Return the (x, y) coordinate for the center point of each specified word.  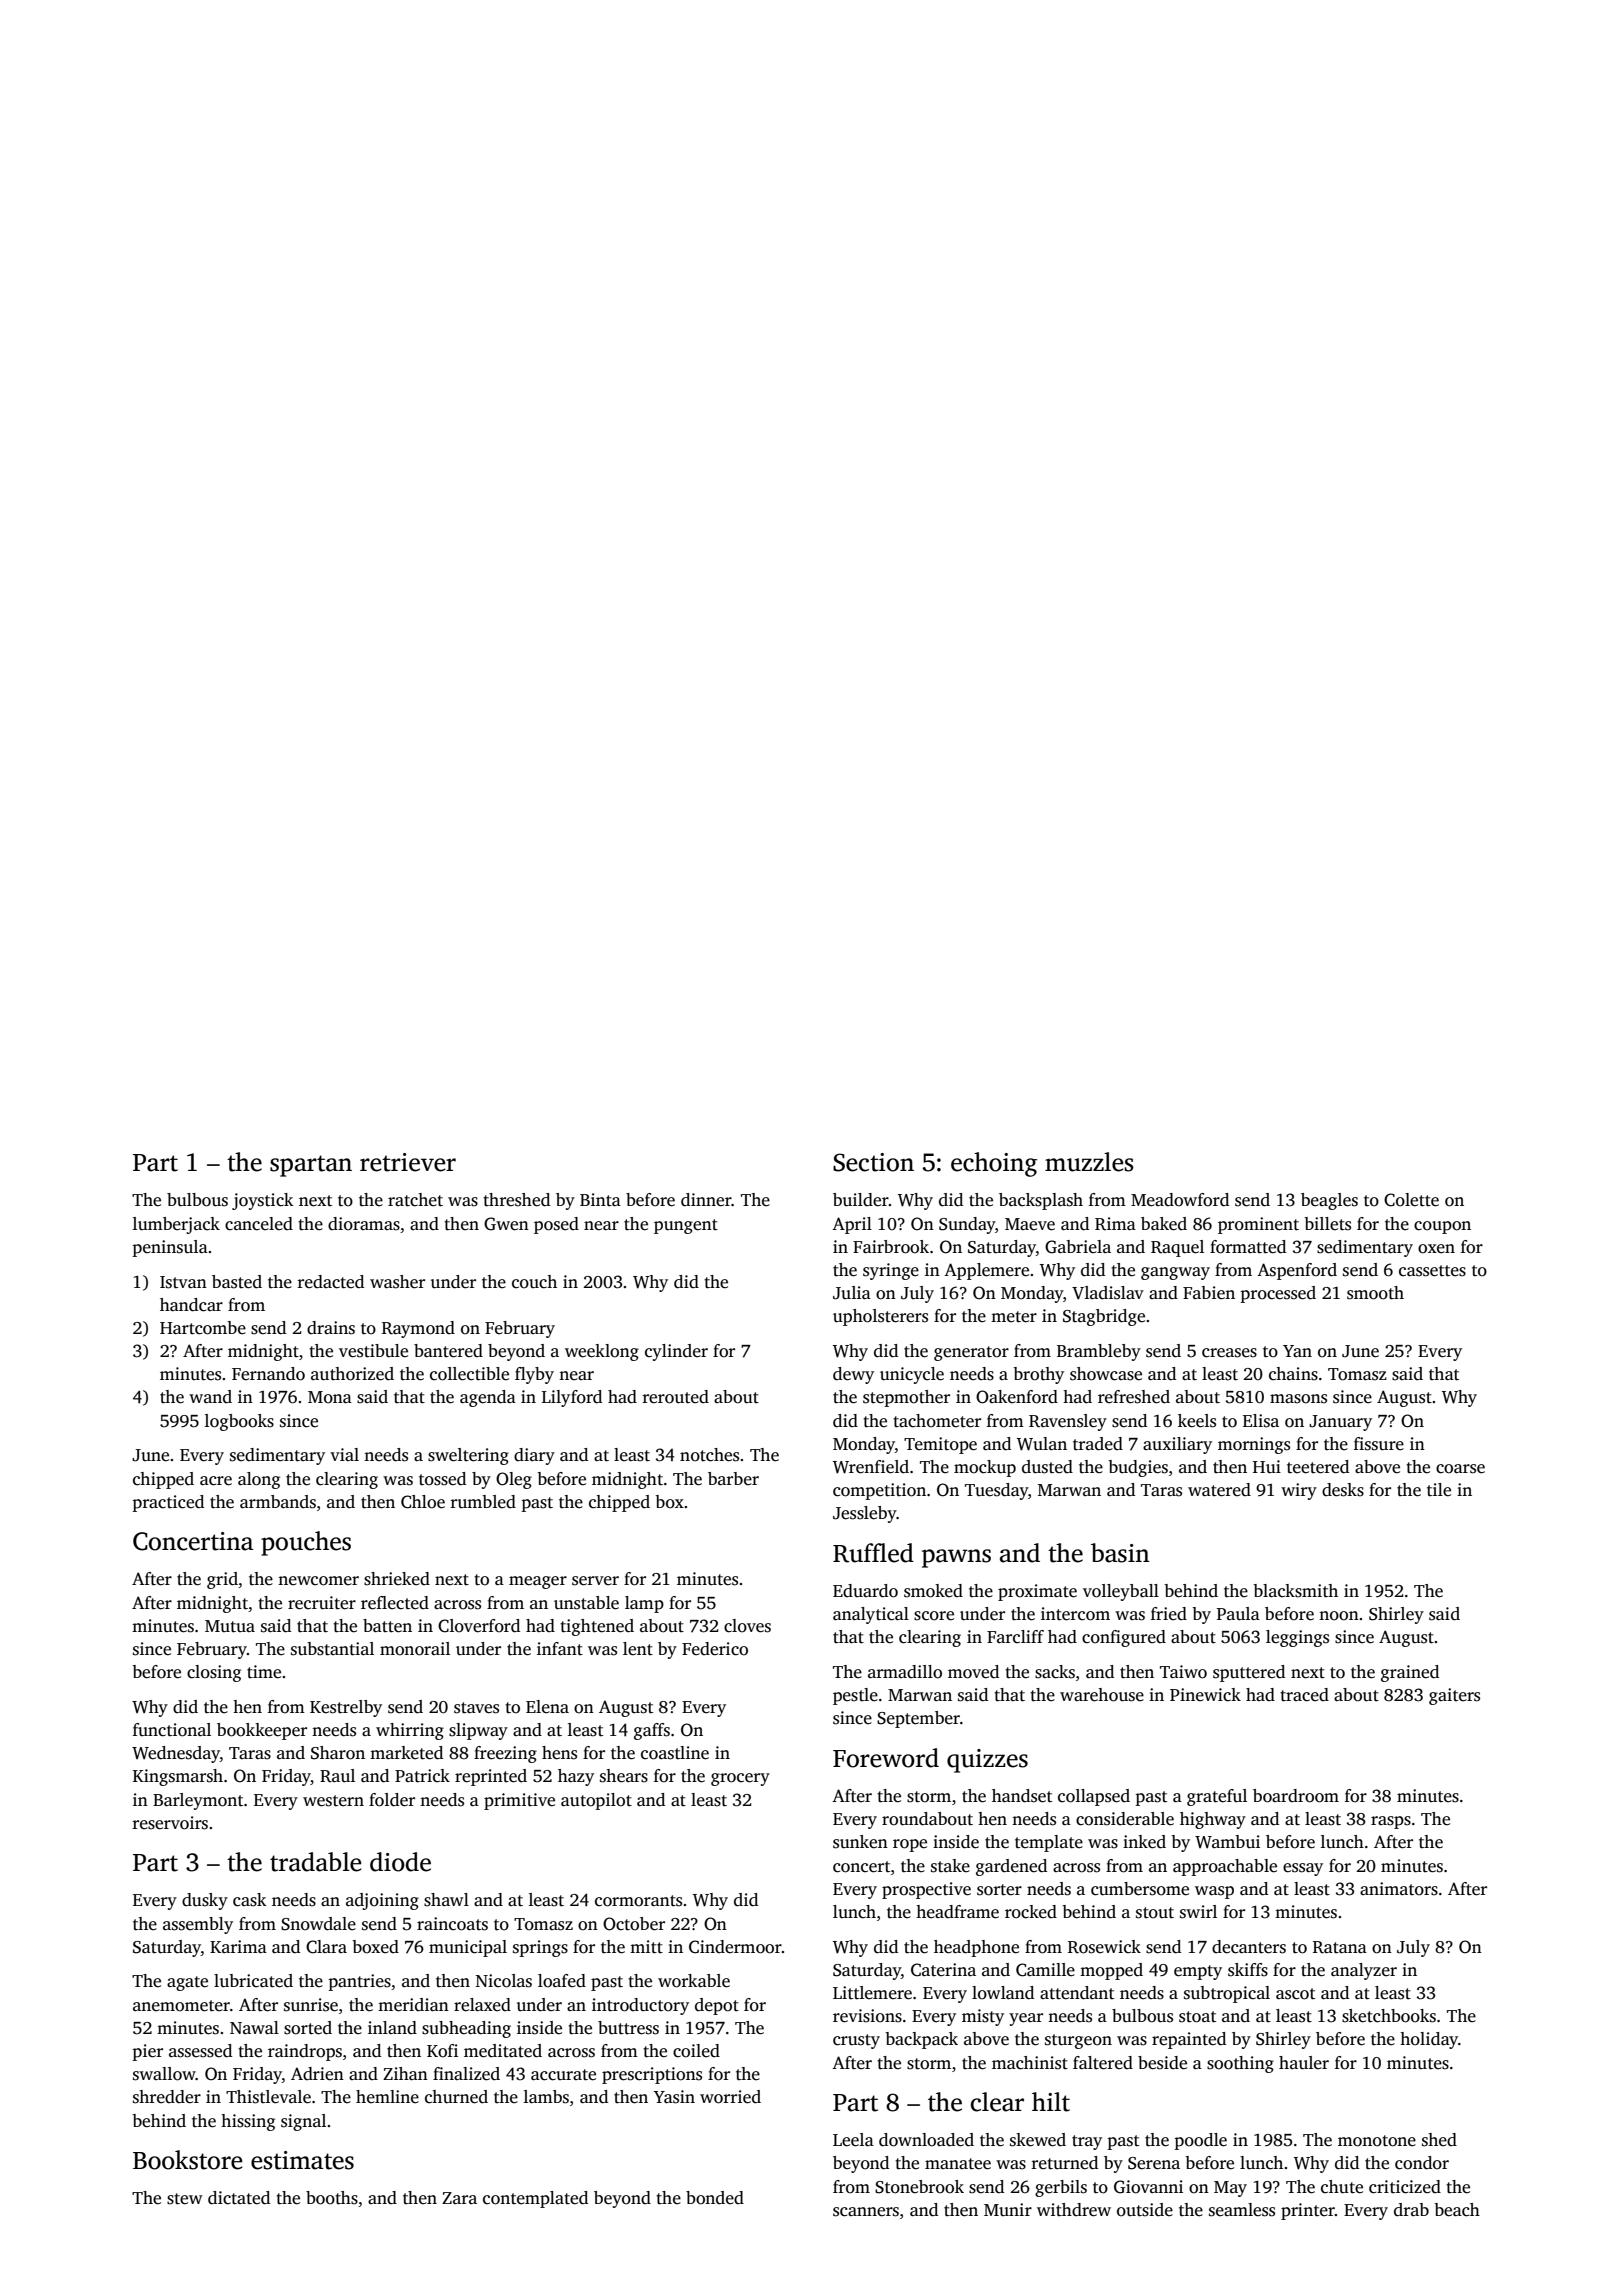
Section (873, 1162)
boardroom (1296, 1796)
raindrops (305, 2052)
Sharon (338, 1753)
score (934, 1616)
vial (344, 1454)
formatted (1248, 1247)
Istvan (183, 1282)
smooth (1375, 1293)
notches (709, 1455)
